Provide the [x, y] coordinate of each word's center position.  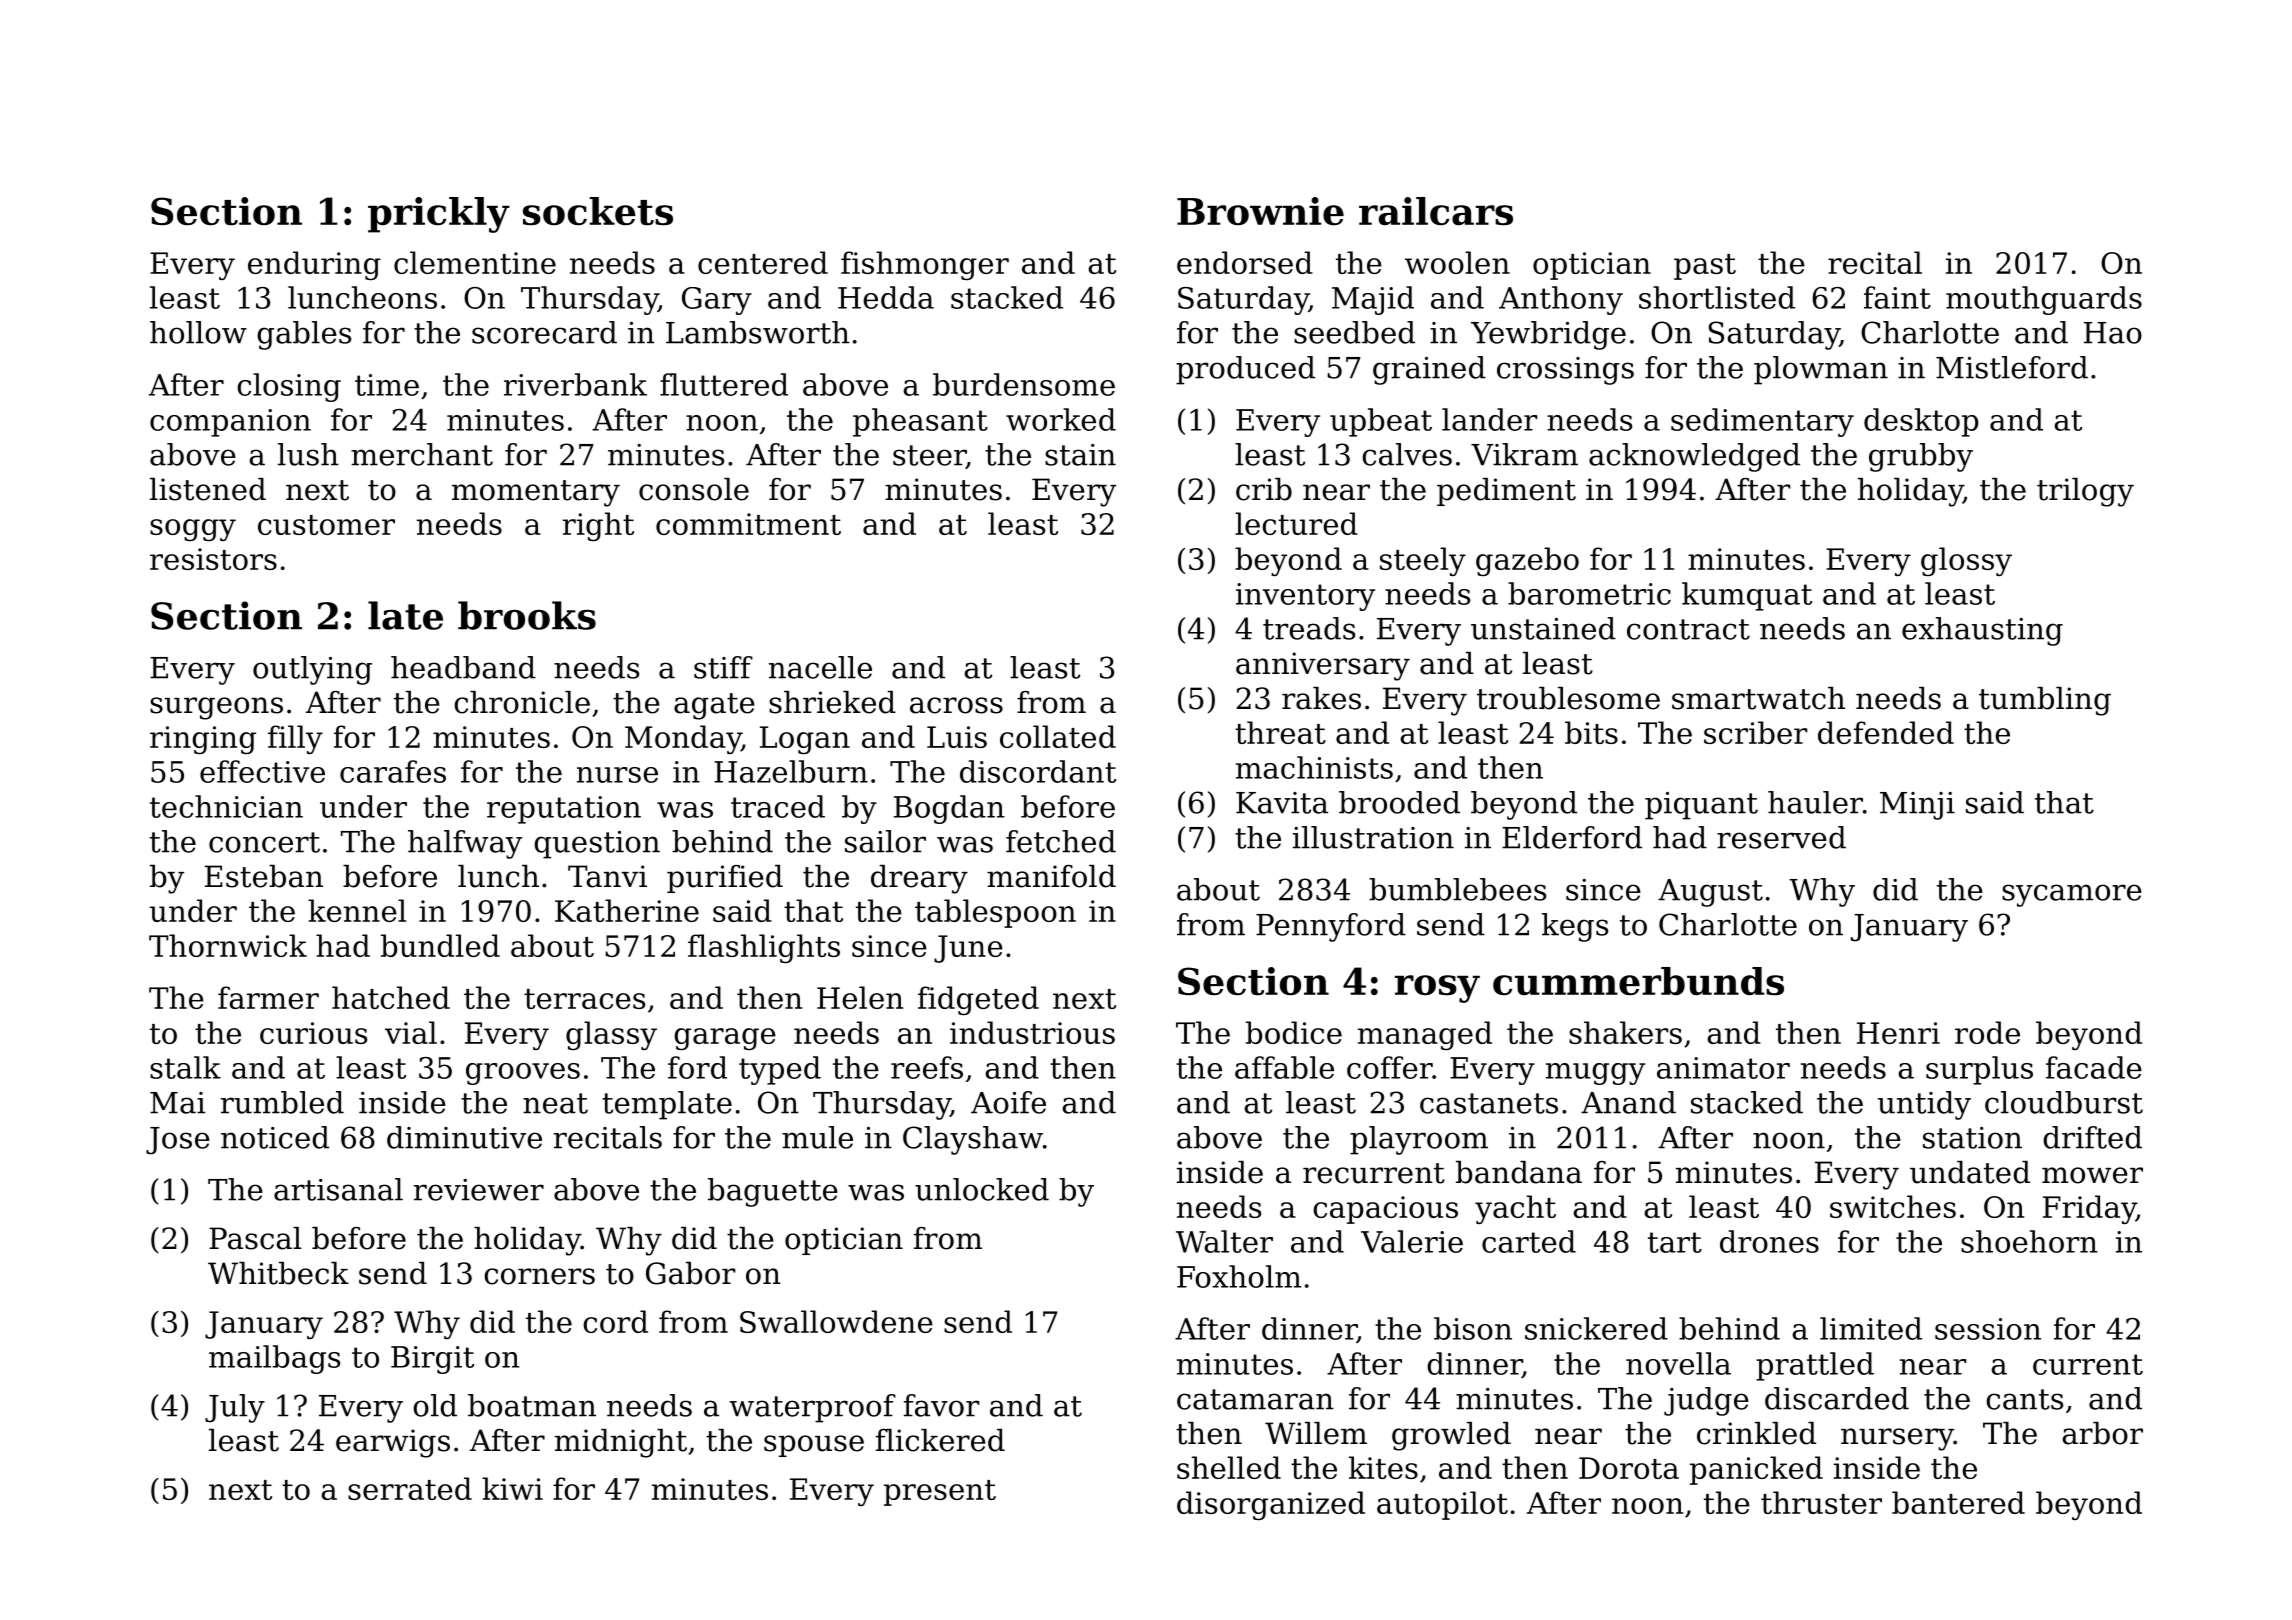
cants [2024, 1399]
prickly [439, 215]
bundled [440, 945]
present [940, 1493]
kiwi [512, 1488]
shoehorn [2029, 1241]
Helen [860, 997]
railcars [1436, 211]
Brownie [1260, 211]
